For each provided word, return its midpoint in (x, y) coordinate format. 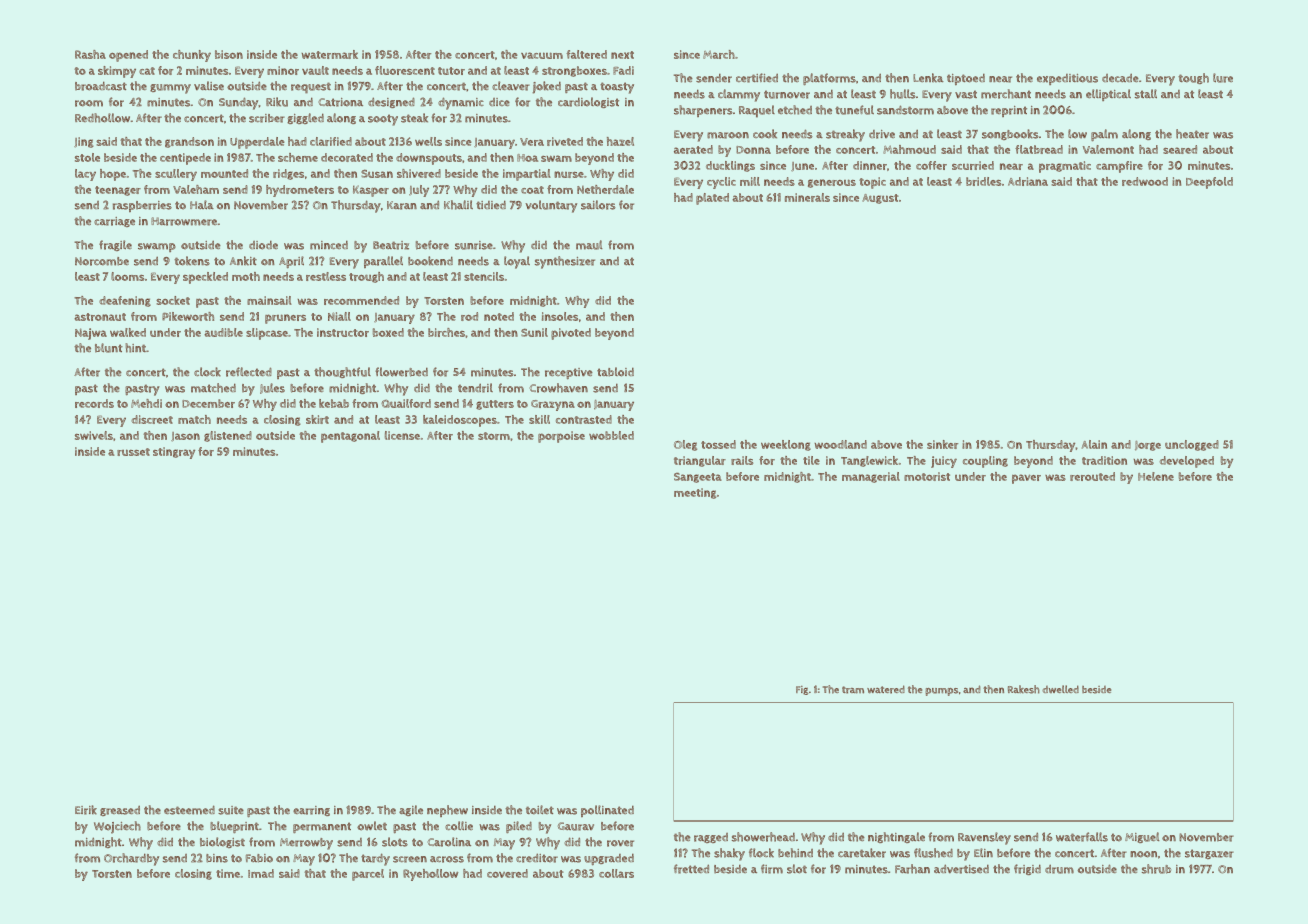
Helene (1156, 476)
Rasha (90, 54)
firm (772, 869)
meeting (695, 493)
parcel (368, 875)
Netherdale (605, 189)
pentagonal (350, 437)
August (880, 199)
